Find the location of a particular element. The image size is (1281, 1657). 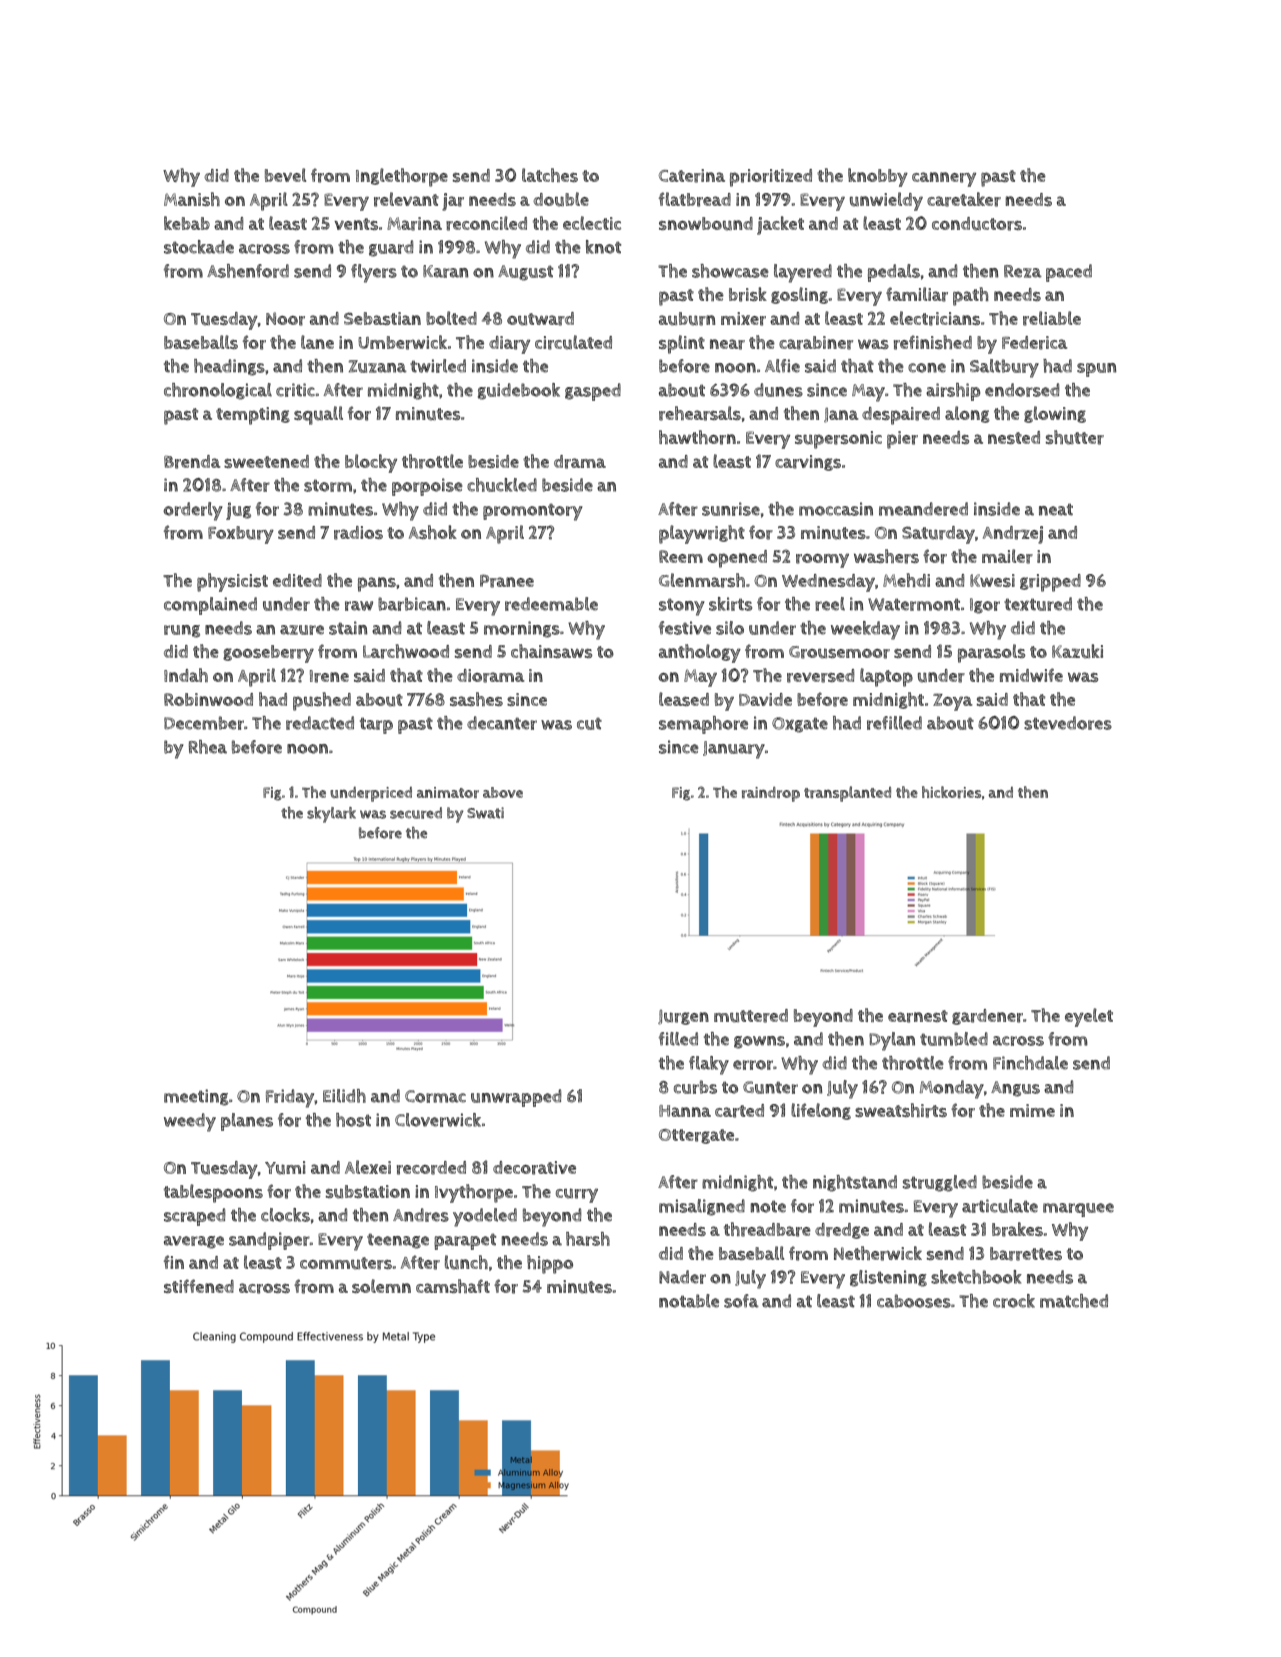

semaphore is located at coordinates (703, 725).
